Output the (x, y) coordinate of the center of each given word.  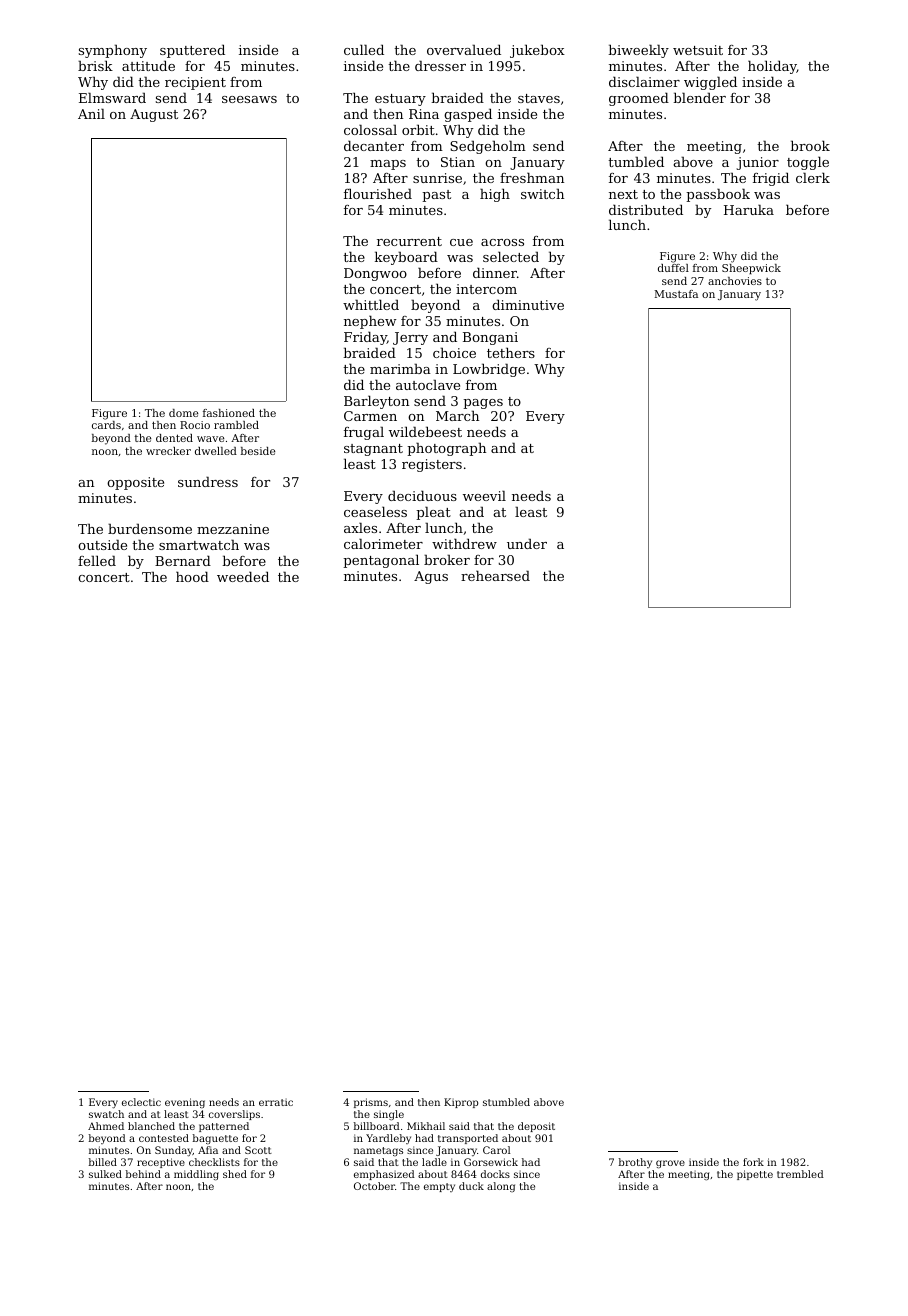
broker (447, 559)
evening (185, 1103)
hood (192, 576)
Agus (431, 577)
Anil (91, 113)
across (502, 242)
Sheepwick (751, 269)
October (374, 1186)
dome (183, 413)
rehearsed (495, 575)
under (527, 543)
